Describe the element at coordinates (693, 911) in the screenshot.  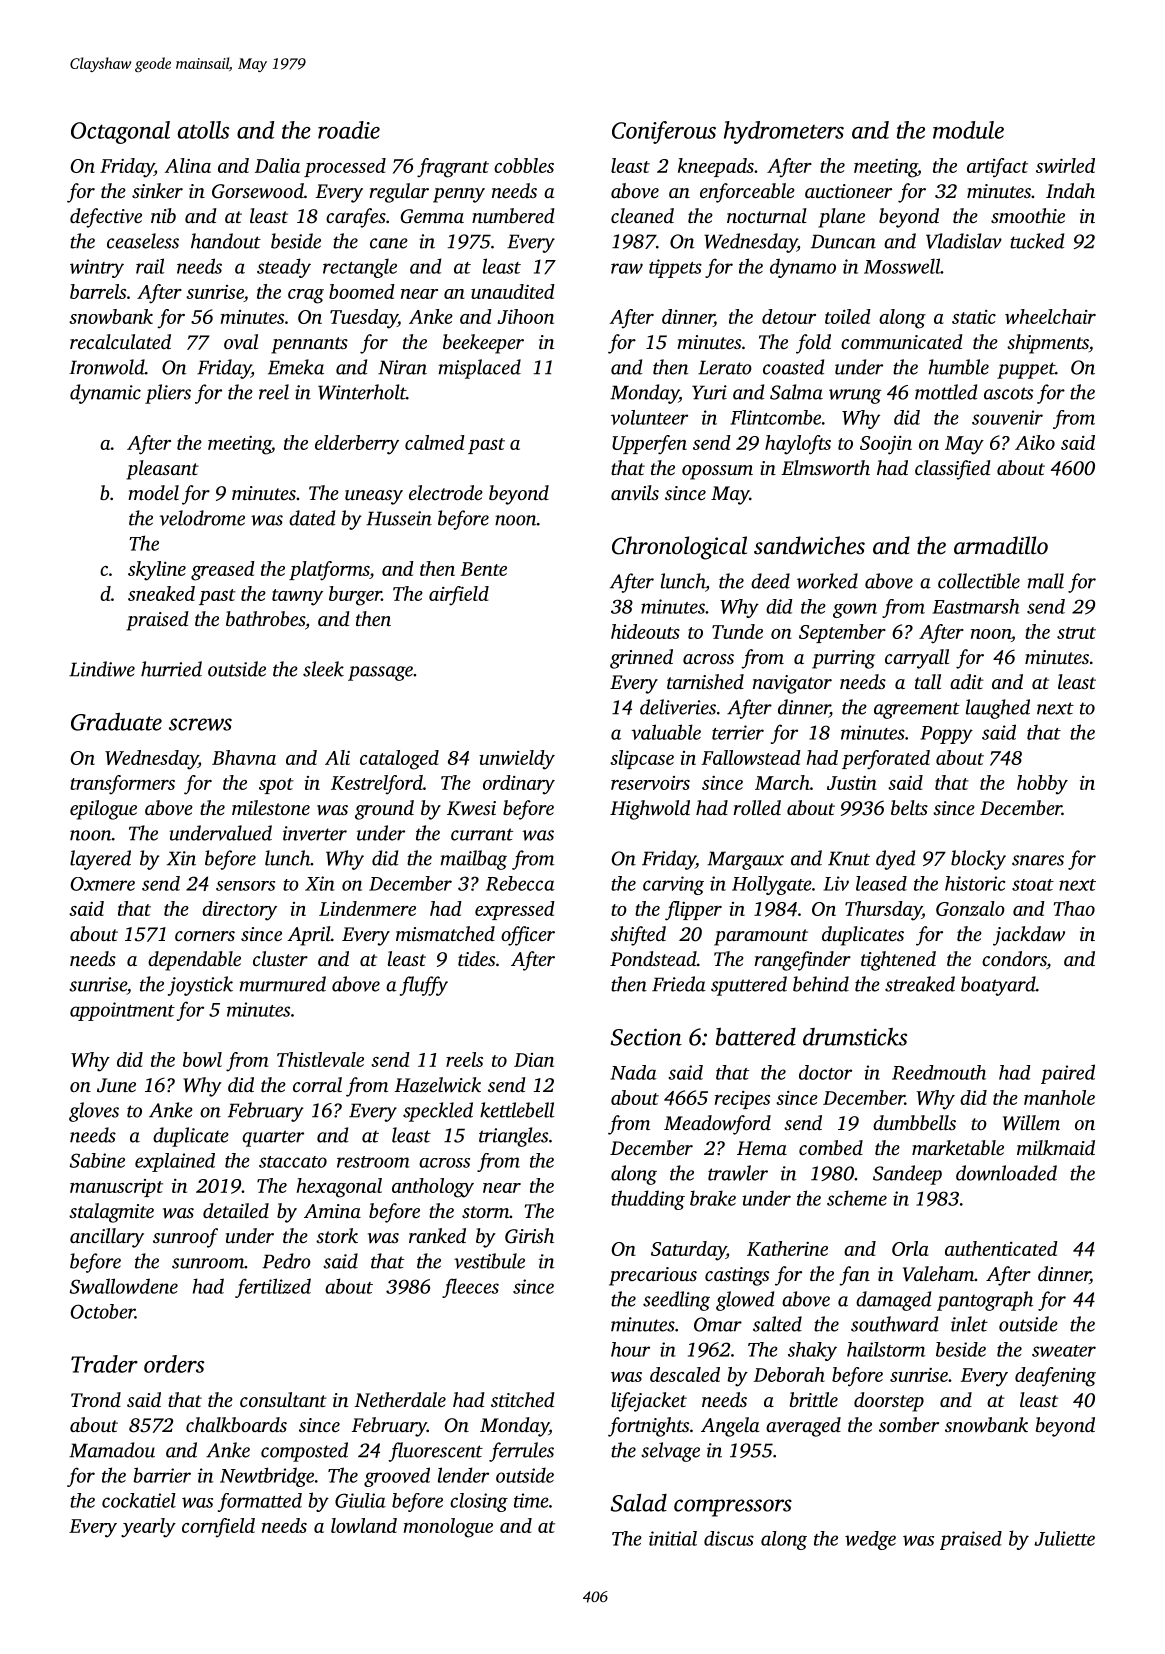
I see `flipper` at that location.
